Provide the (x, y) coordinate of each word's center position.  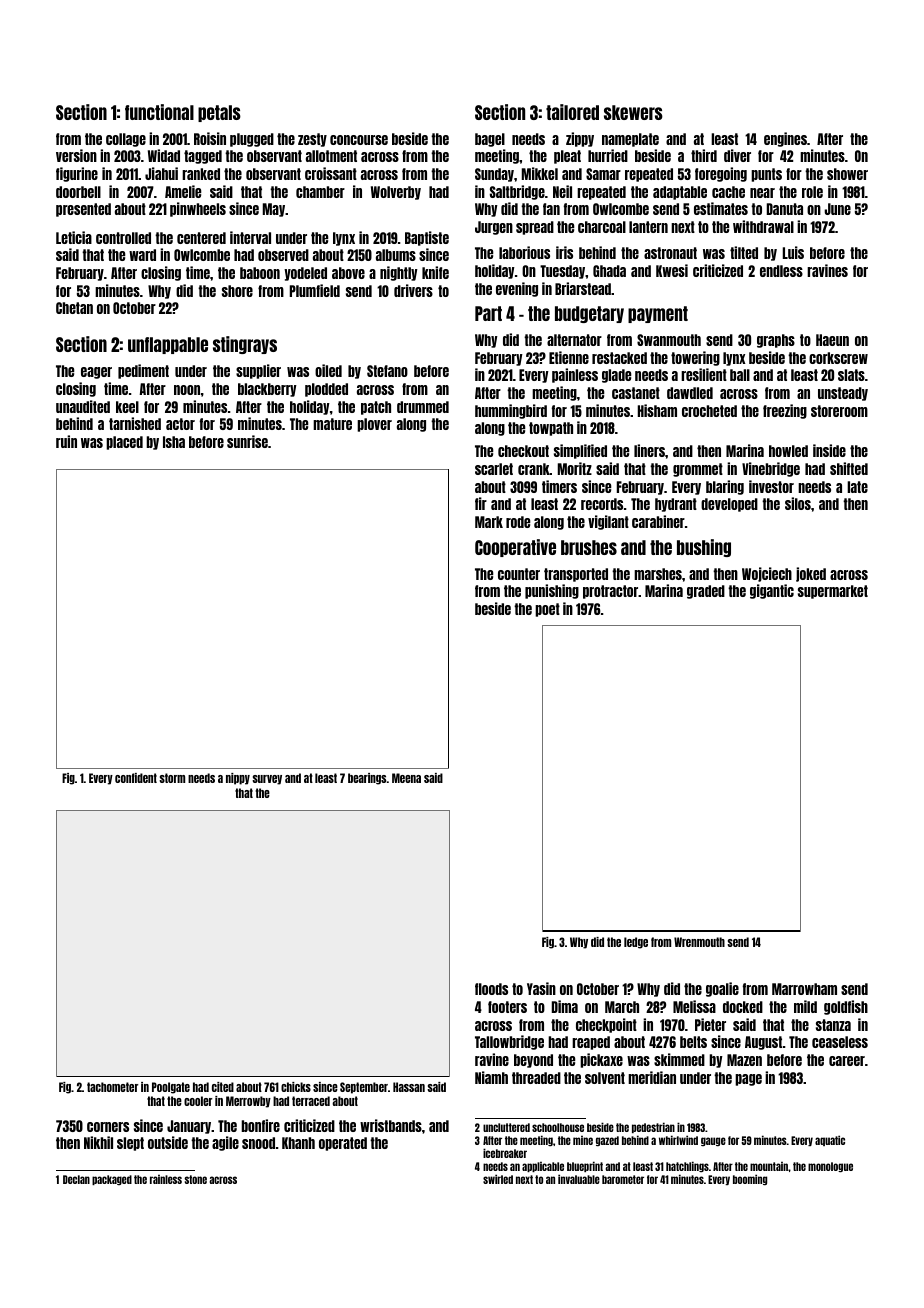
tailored (572, 112)
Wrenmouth (699, 942)
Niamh (491, 1077)
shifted (849, 468)
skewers (633, 112)
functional (159, 112)
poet (547, 610)
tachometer (112, 1087)
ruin (66, 441)
